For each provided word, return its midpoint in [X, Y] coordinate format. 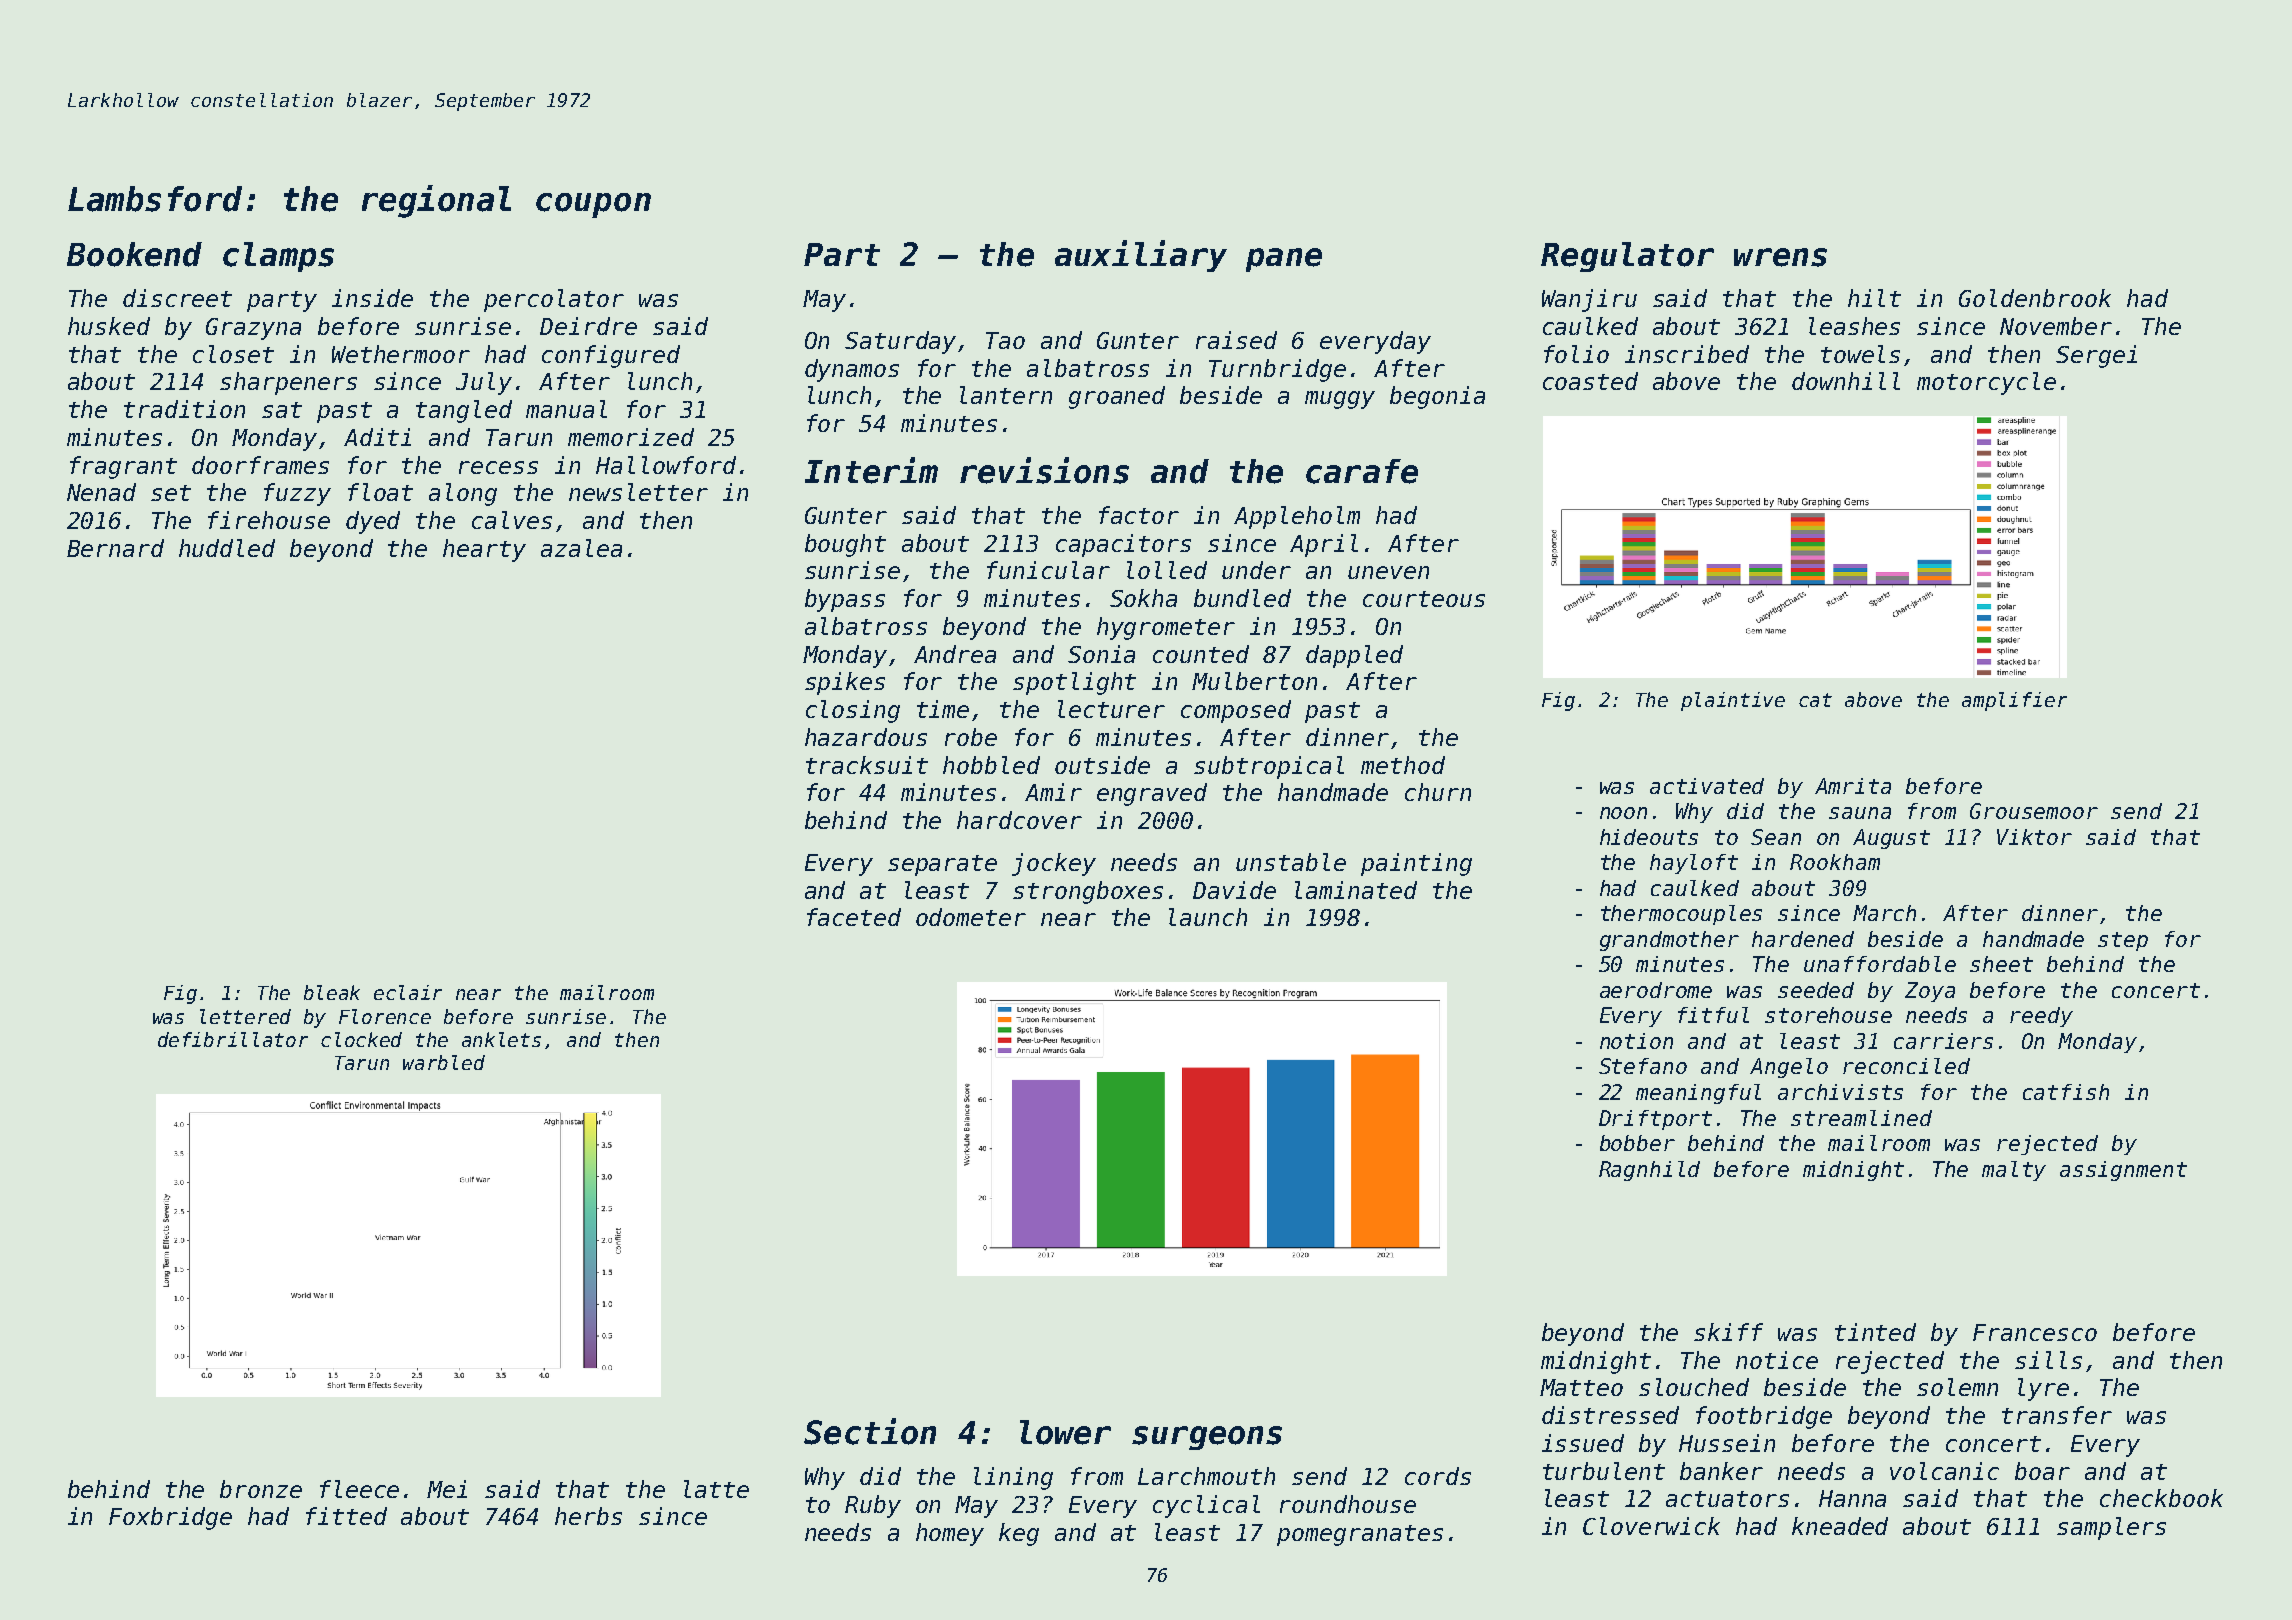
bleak [332, 992]
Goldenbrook [2035, 298]
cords [1438, 1476]
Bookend [134, 254]
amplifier [2014, 701]
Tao [1005, 340]
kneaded [1840, 1526]
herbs [588, 1516]
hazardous [866, 737]
